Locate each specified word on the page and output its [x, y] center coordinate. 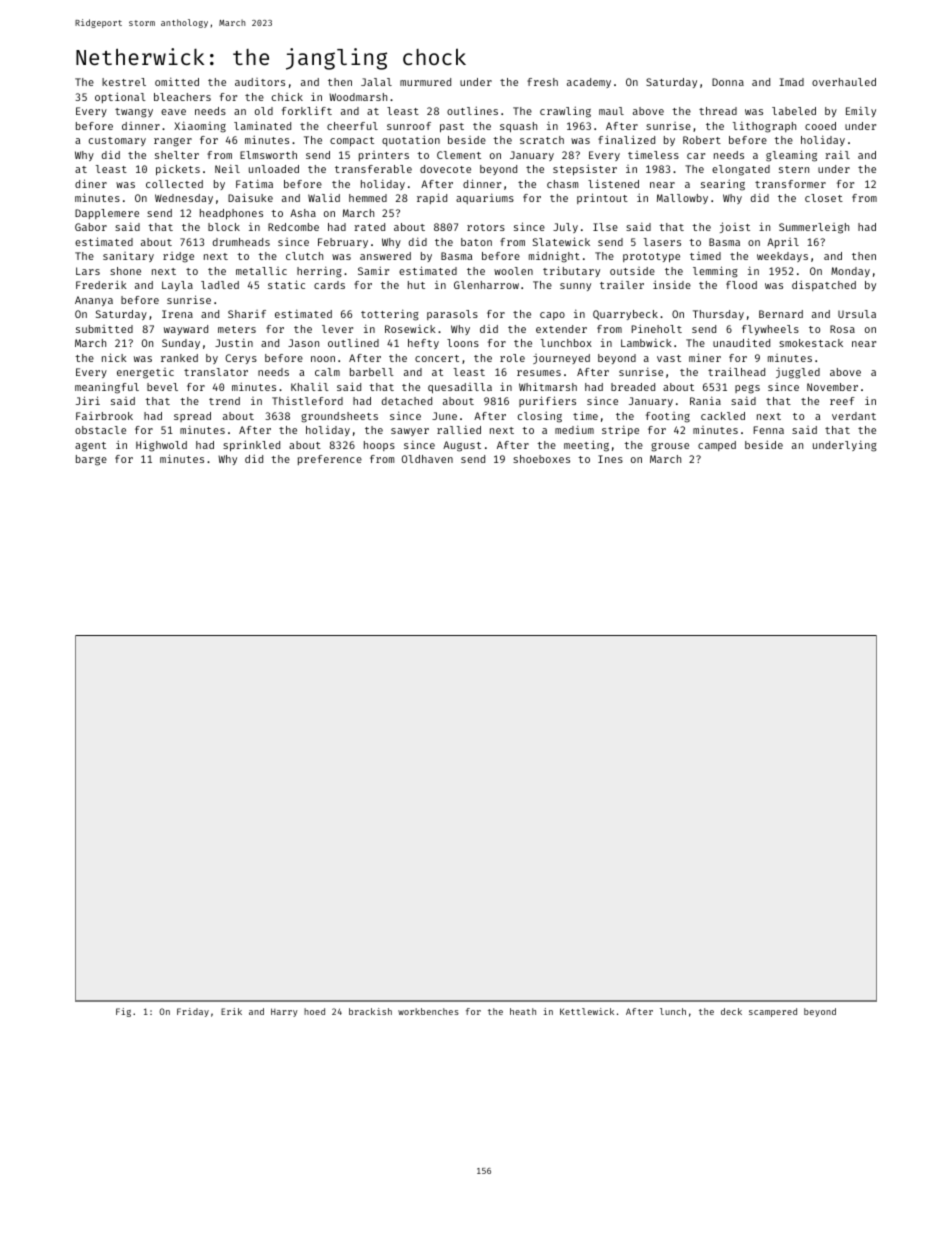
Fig [123, 1012]
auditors [260, 82]
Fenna [768, 430]
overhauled [844, 82]
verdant [854, 416]
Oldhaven [427, 459]
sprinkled [251, 445]
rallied [459, 429]
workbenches [428, 1011]
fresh [542, 82]
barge [91, 460]
